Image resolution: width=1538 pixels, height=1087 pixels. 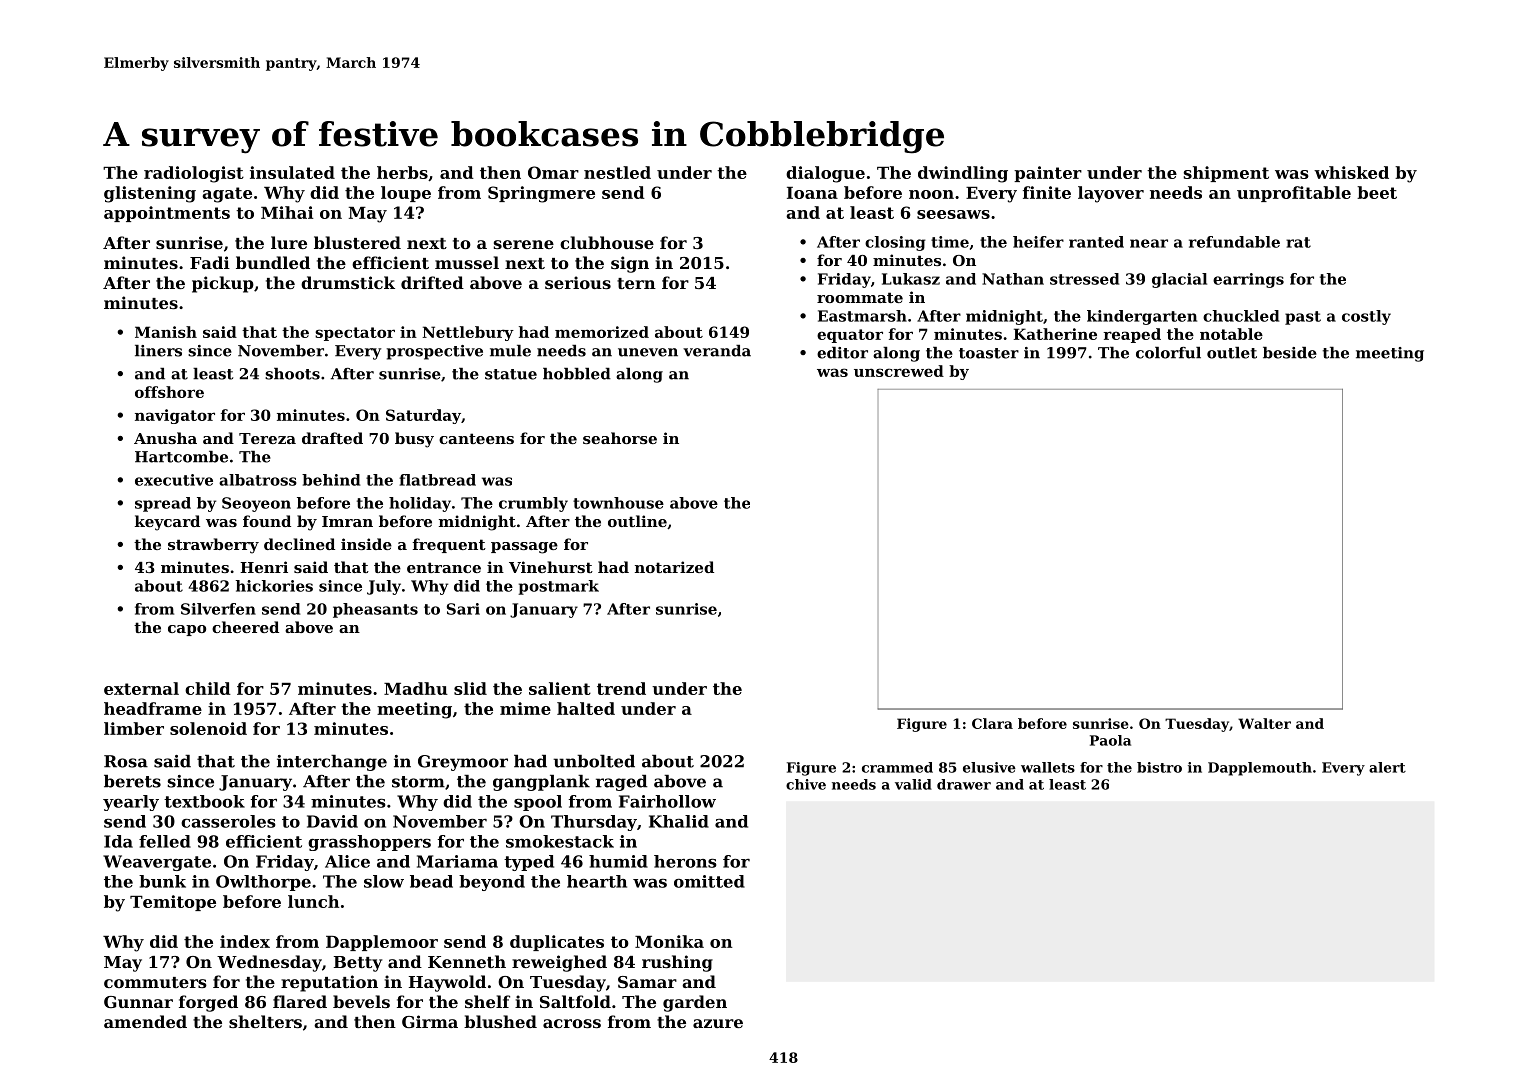 What do you see at coordinates (263, 883) in the image?
I see `Owlthorpe` at bounding box center [263, 883].
